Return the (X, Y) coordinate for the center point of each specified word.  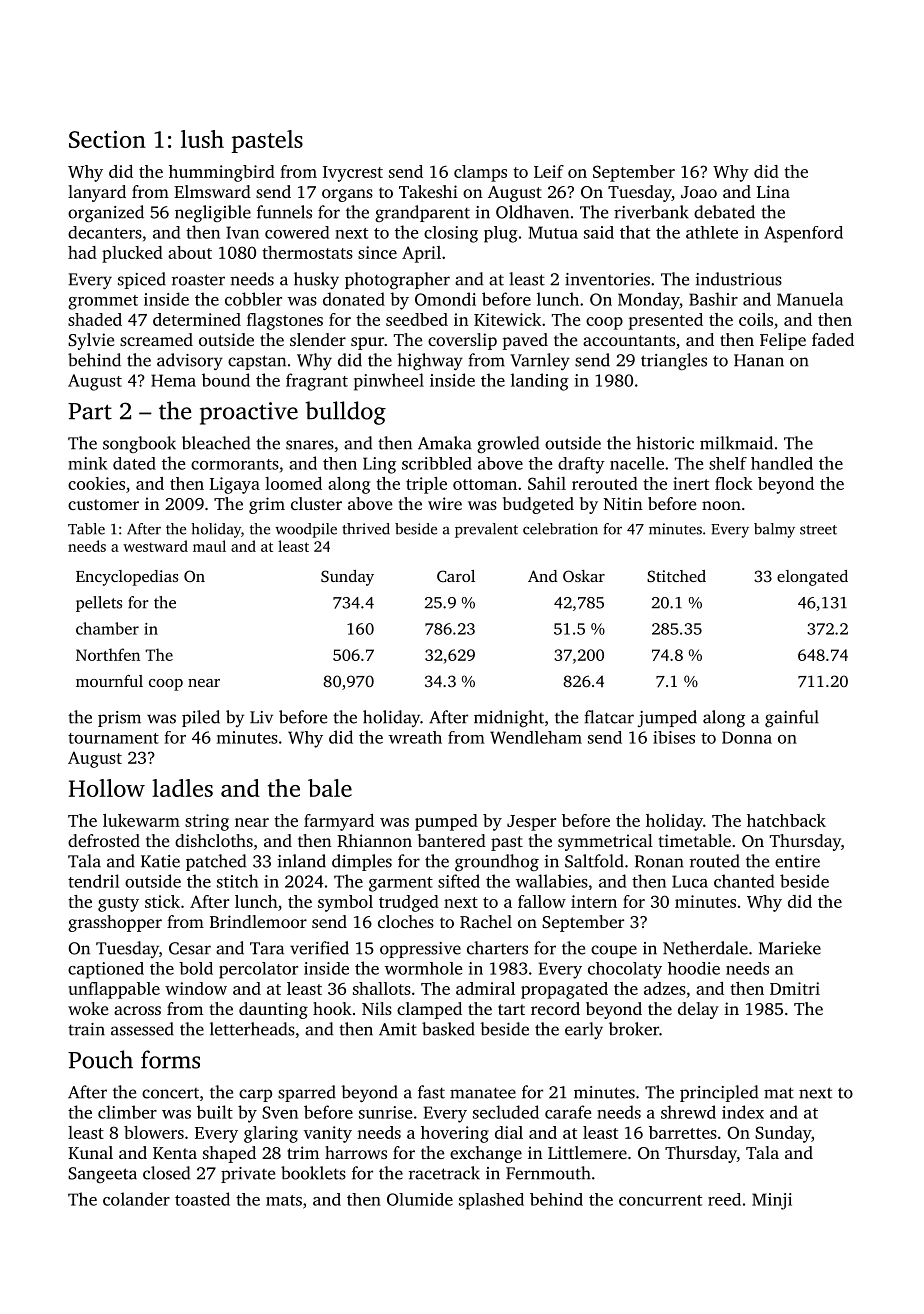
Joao (699, 192)
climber (127, 1112)
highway (430, 361)
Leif (549, 171)
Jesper (531, 823)
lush (202, 139)
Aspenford (803, 234)
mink (87, 463)
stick (162, 901)
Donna (747, 737)
